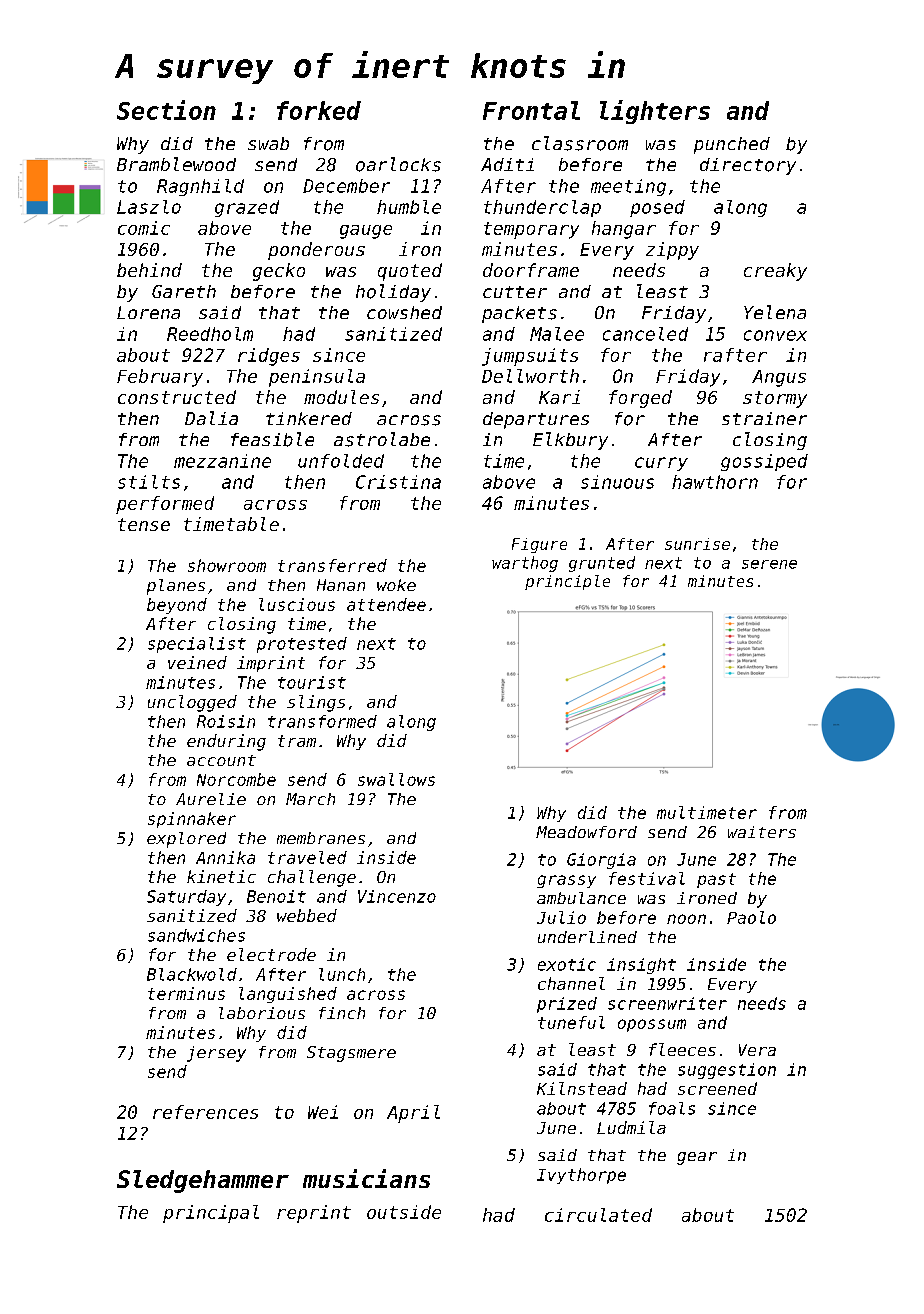 Image resolution: width=924 pixels, height=1314 pixels. What do you see at coordinates (197, 662) in the document?
I see `veined` at bounding box center [197, 662].
